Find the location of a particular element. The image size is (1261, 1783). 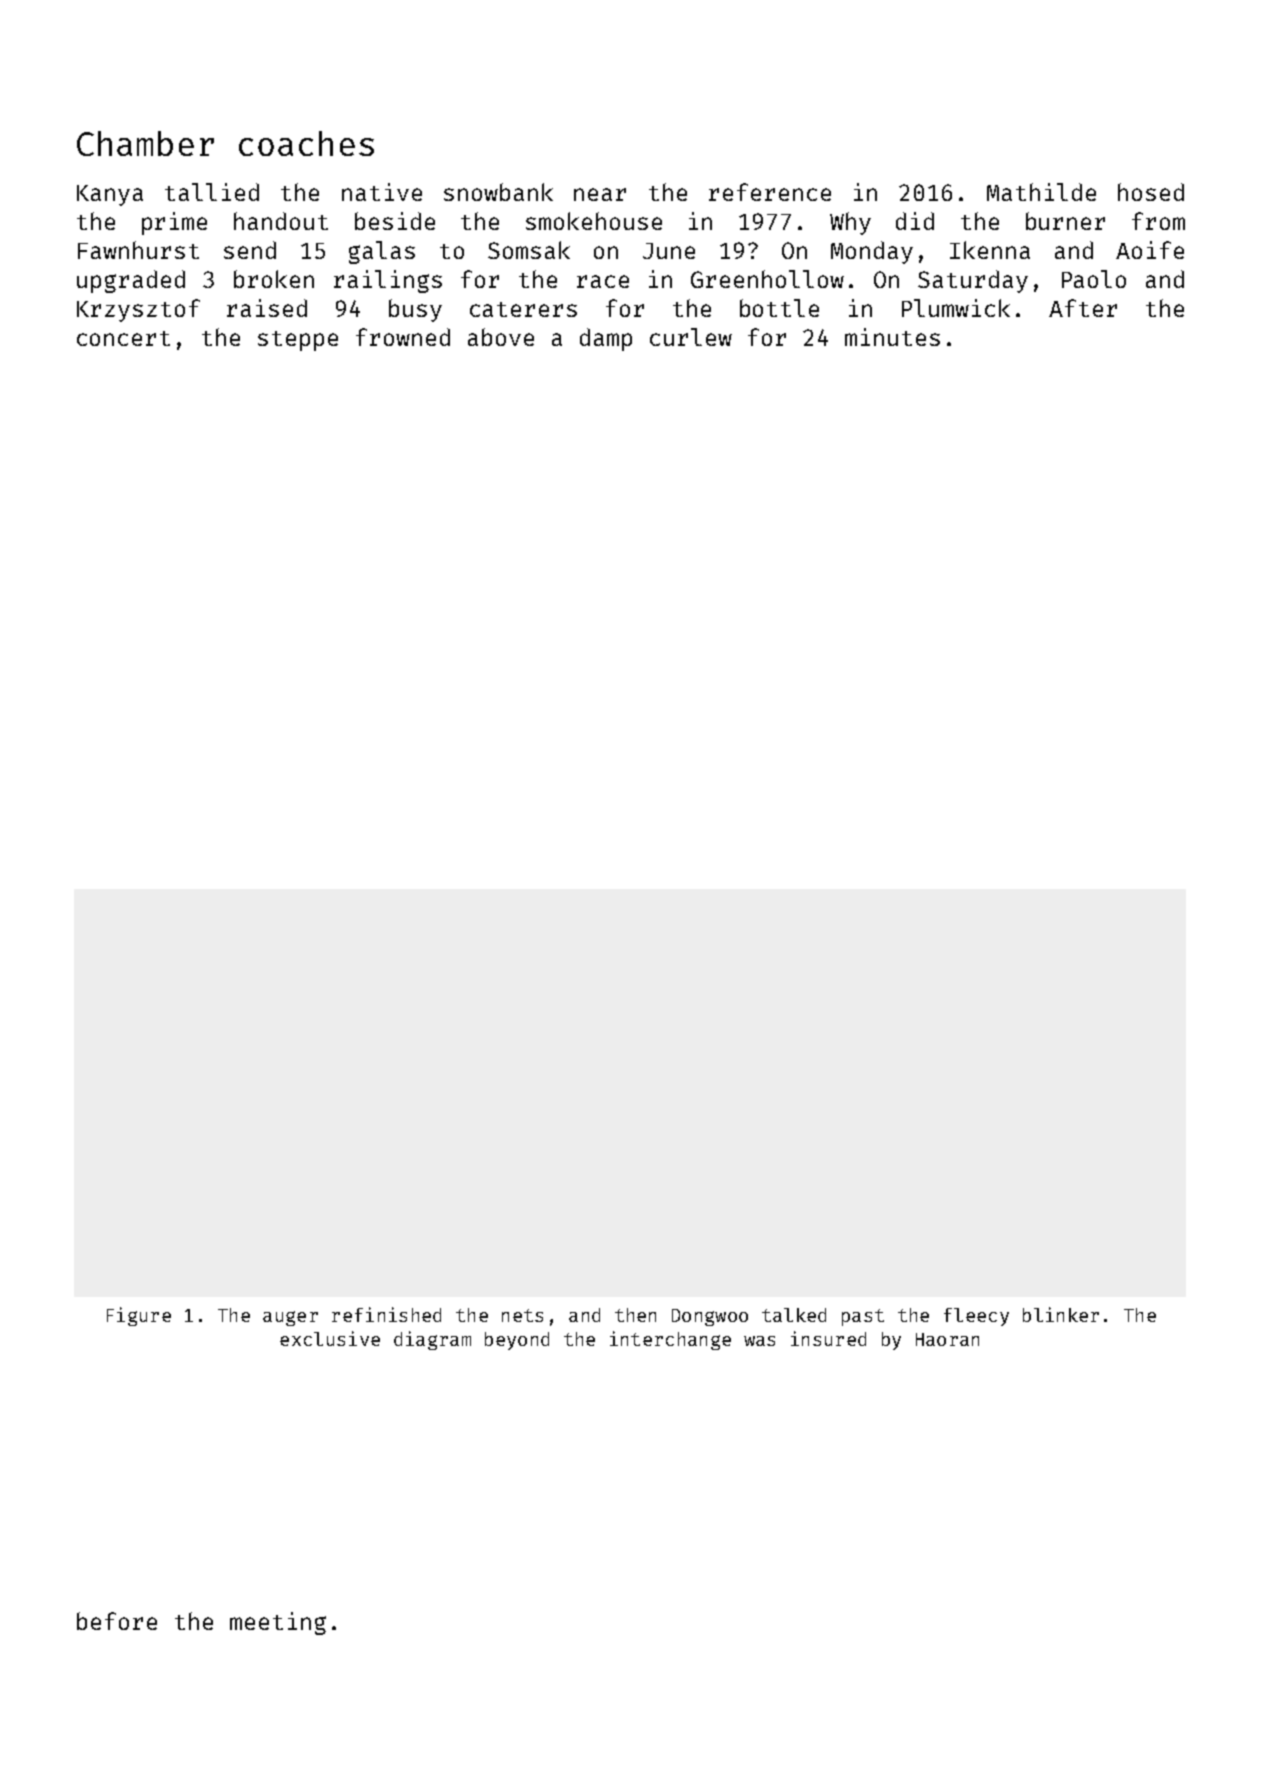

minutes is located at coordinates (892, 337).
